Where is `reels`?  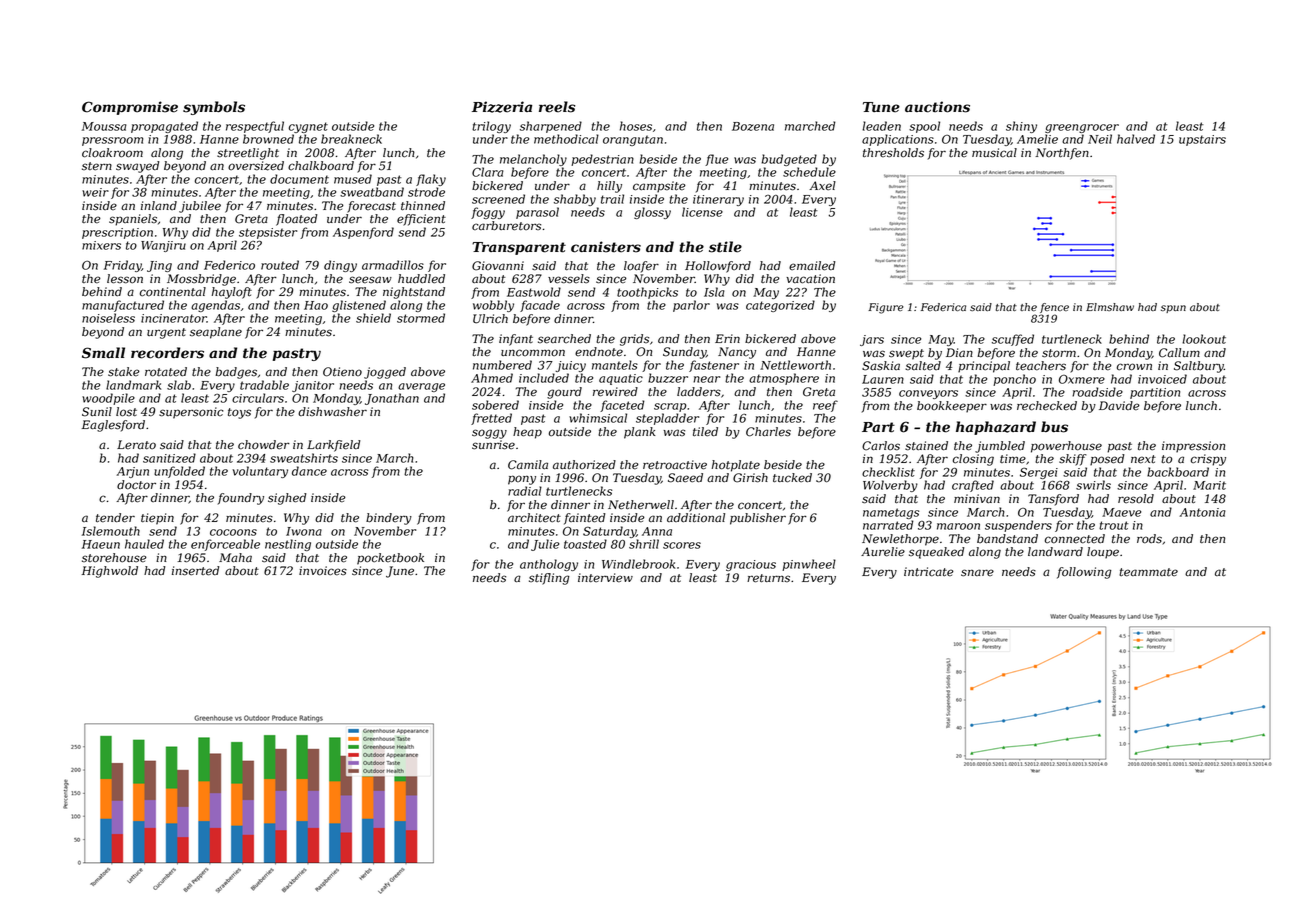
reels is located at coordinates (557, 107).
